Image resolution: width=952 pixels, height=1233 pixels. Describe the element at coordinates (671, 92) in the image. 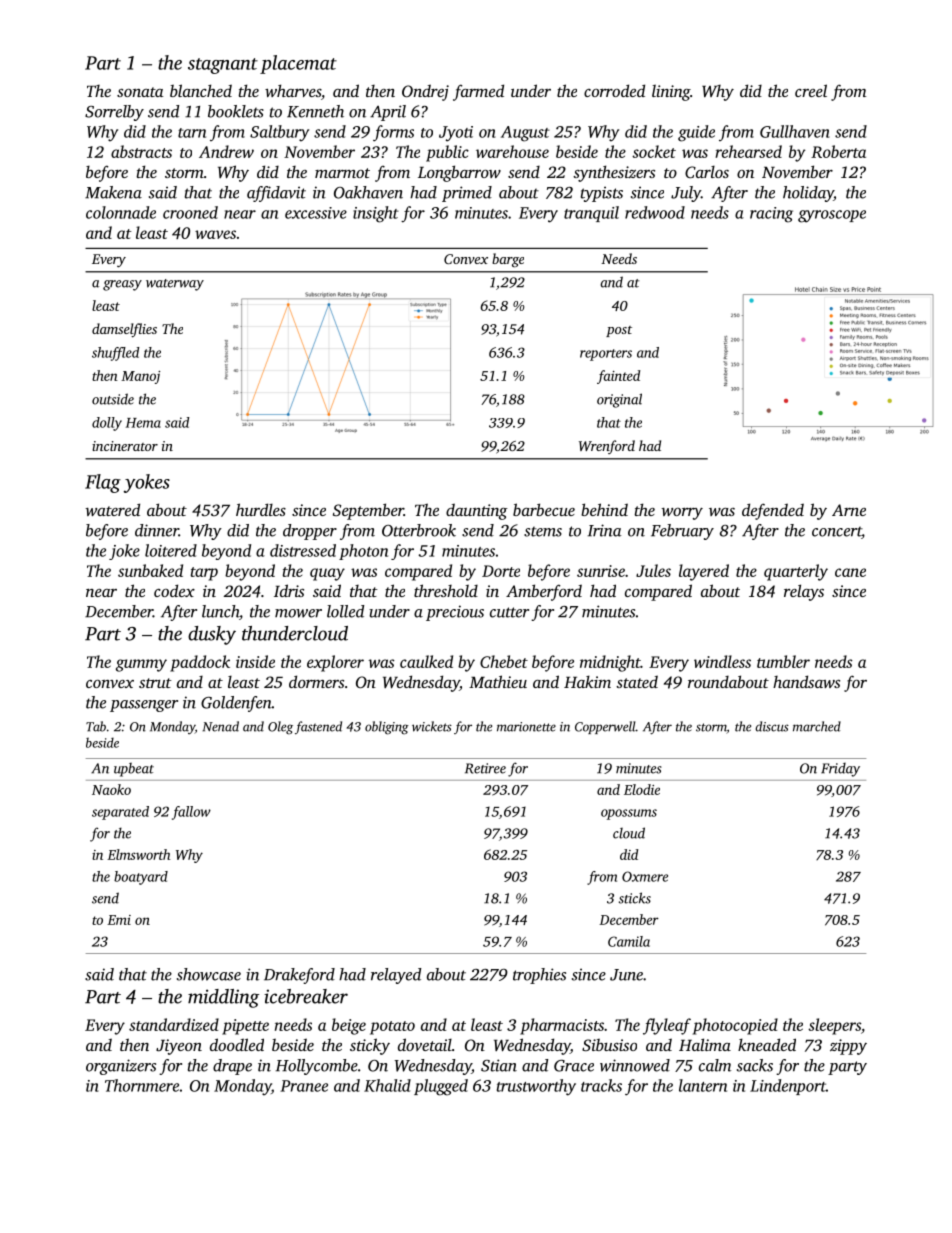

I see `lining` at that location.
